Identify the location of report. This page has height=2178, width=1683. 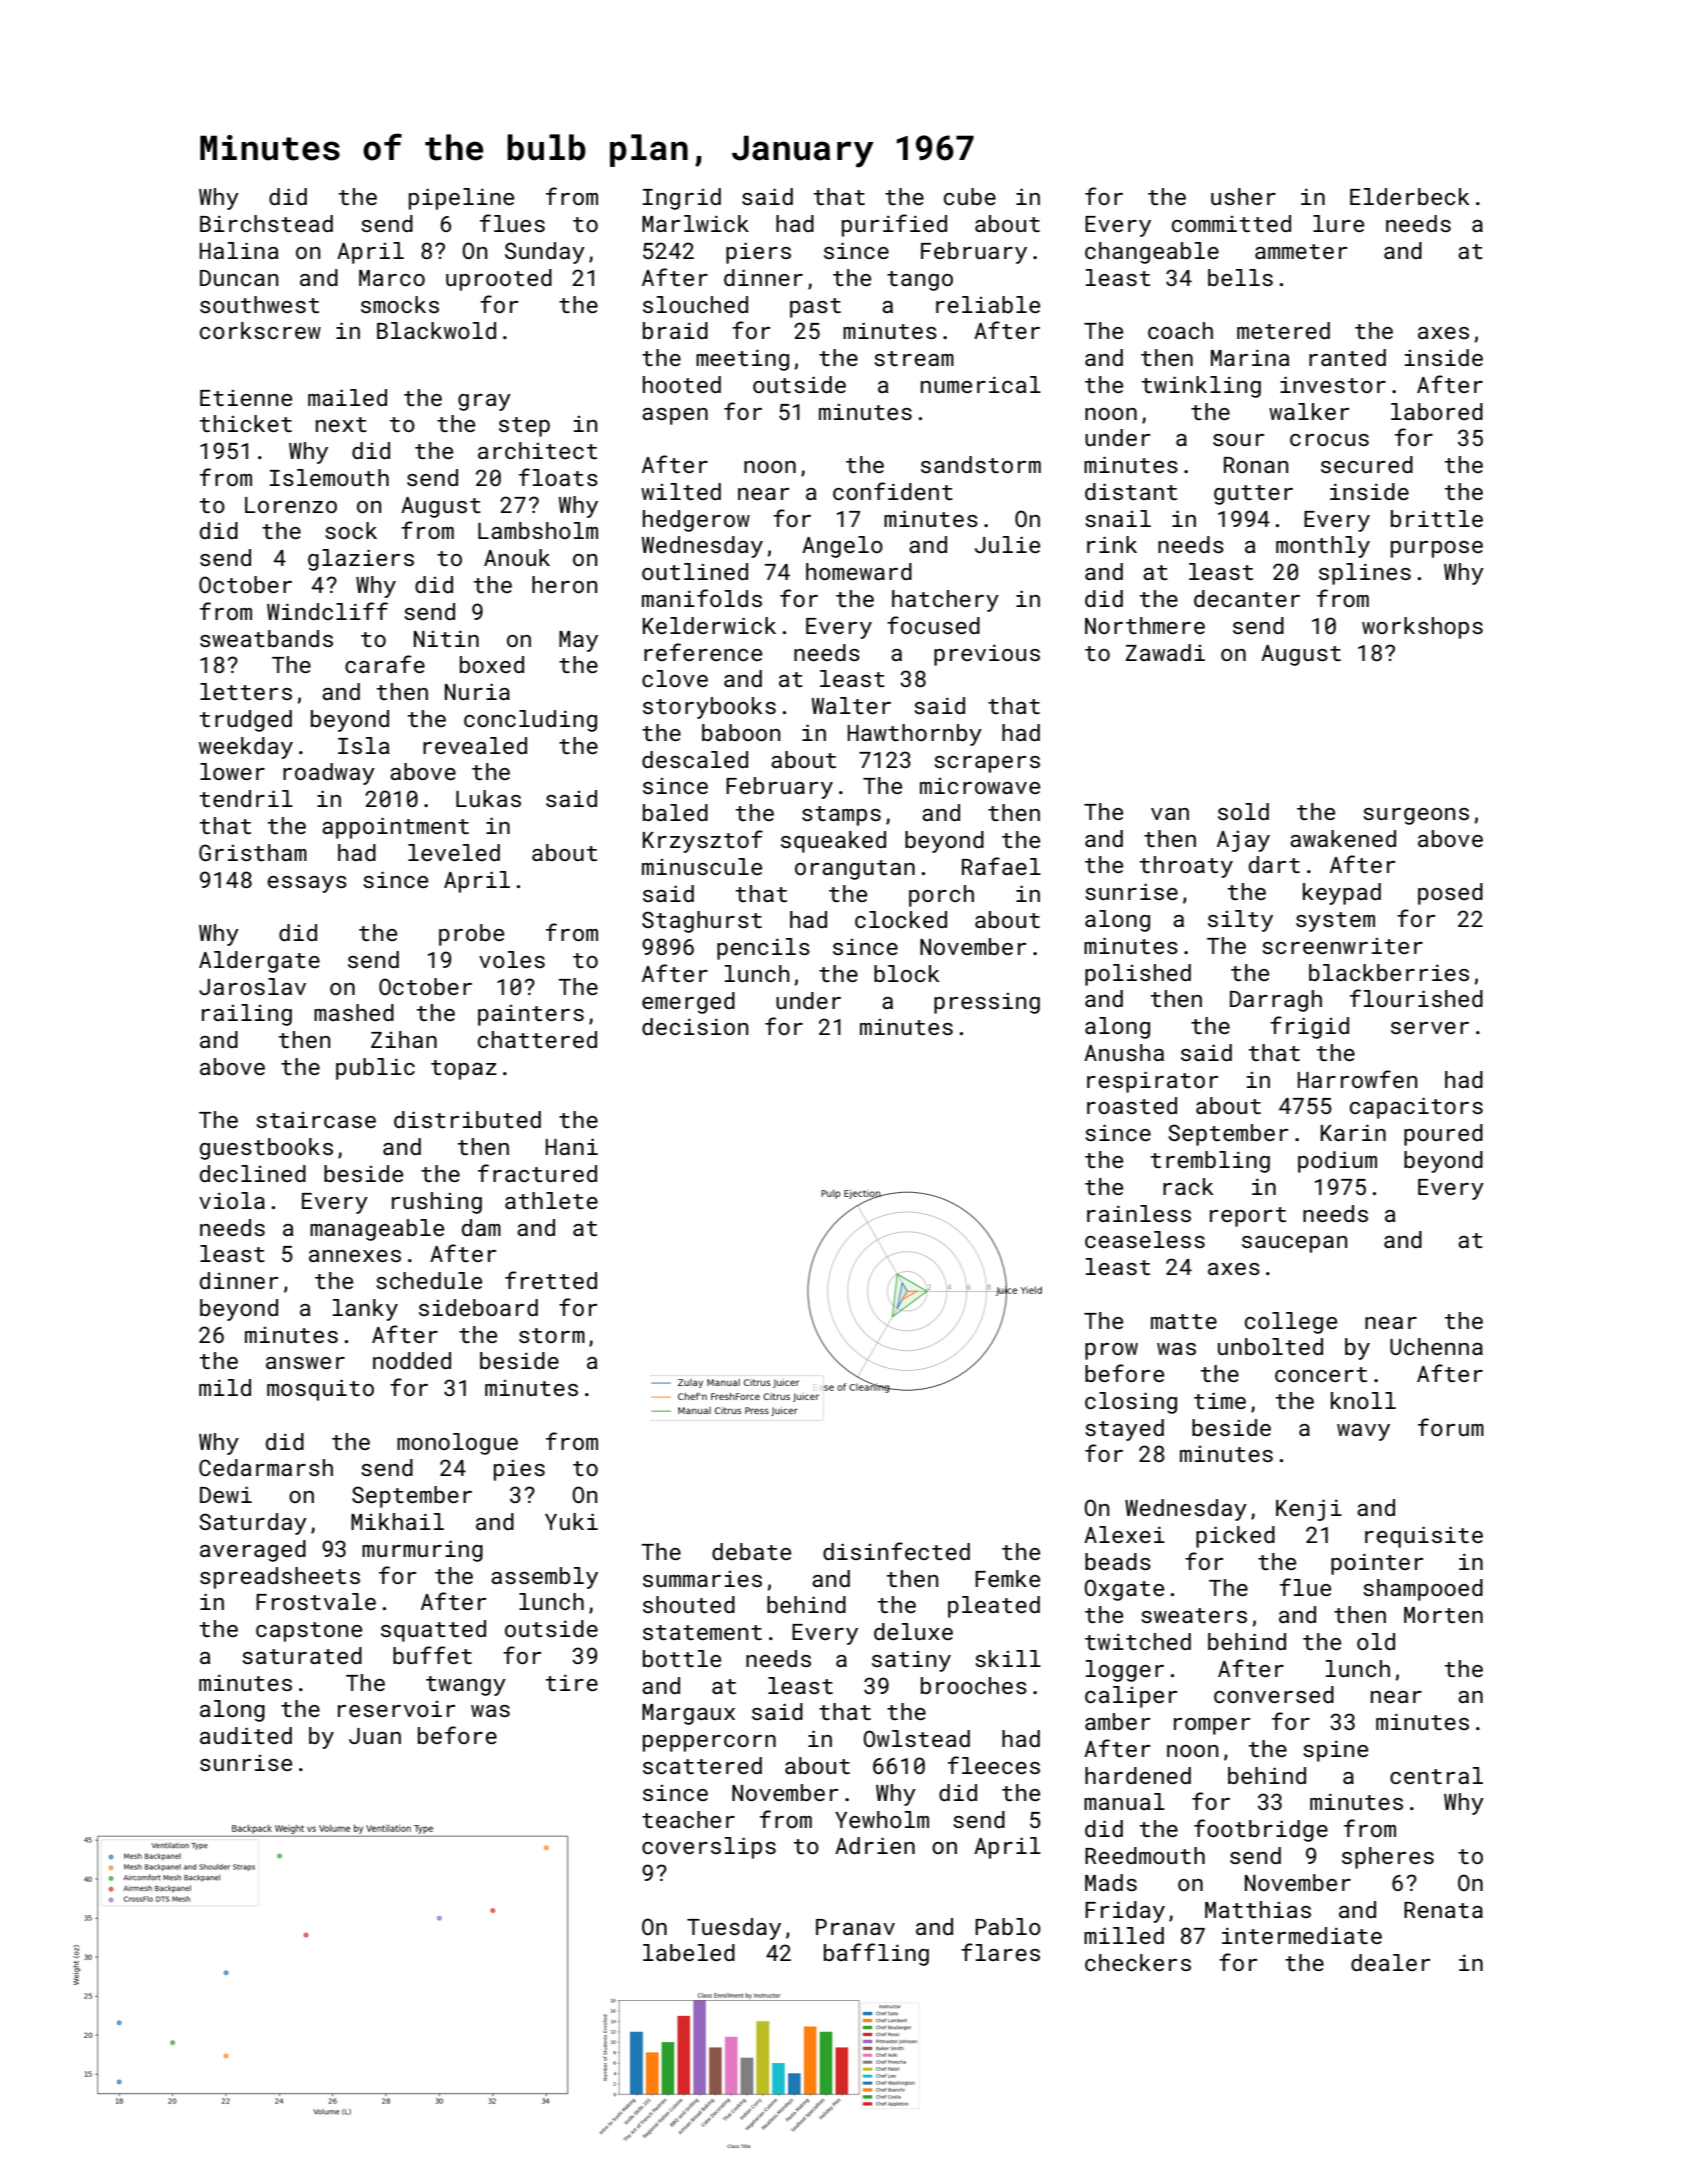
(1248, 1217).
